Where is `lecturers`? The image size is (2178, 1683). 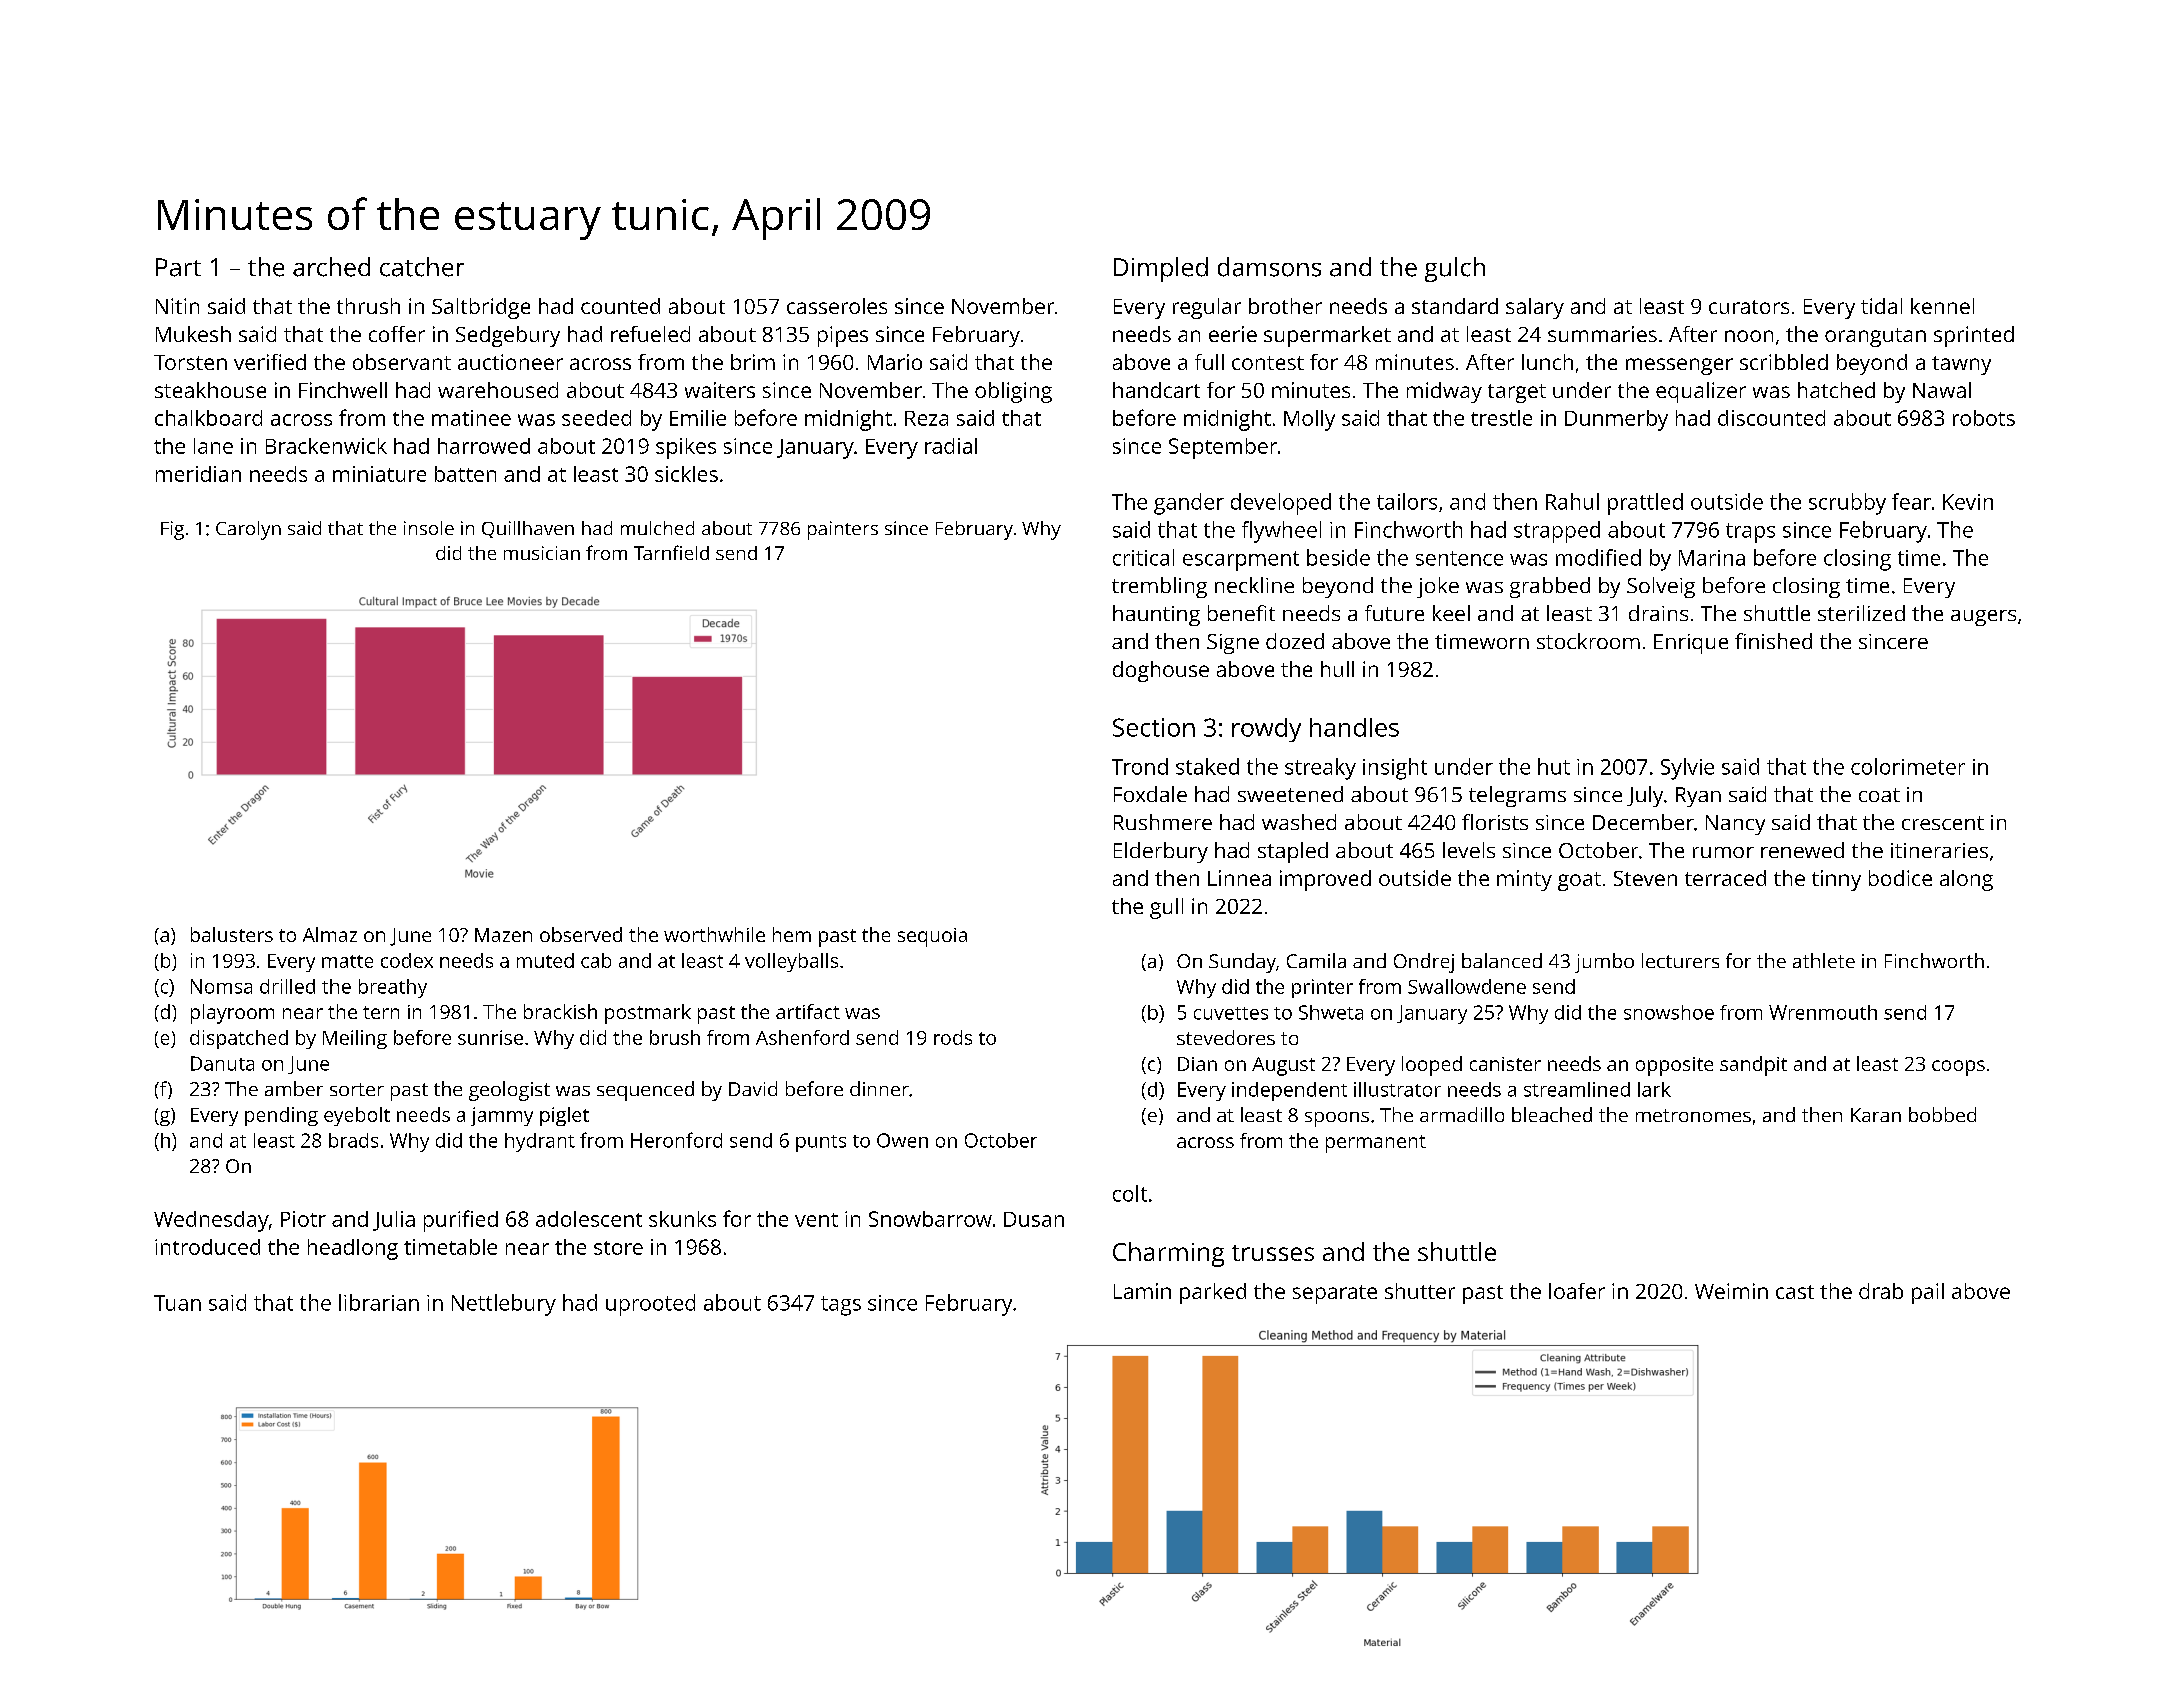 lecturers is located at coordinates (1680, 960).
